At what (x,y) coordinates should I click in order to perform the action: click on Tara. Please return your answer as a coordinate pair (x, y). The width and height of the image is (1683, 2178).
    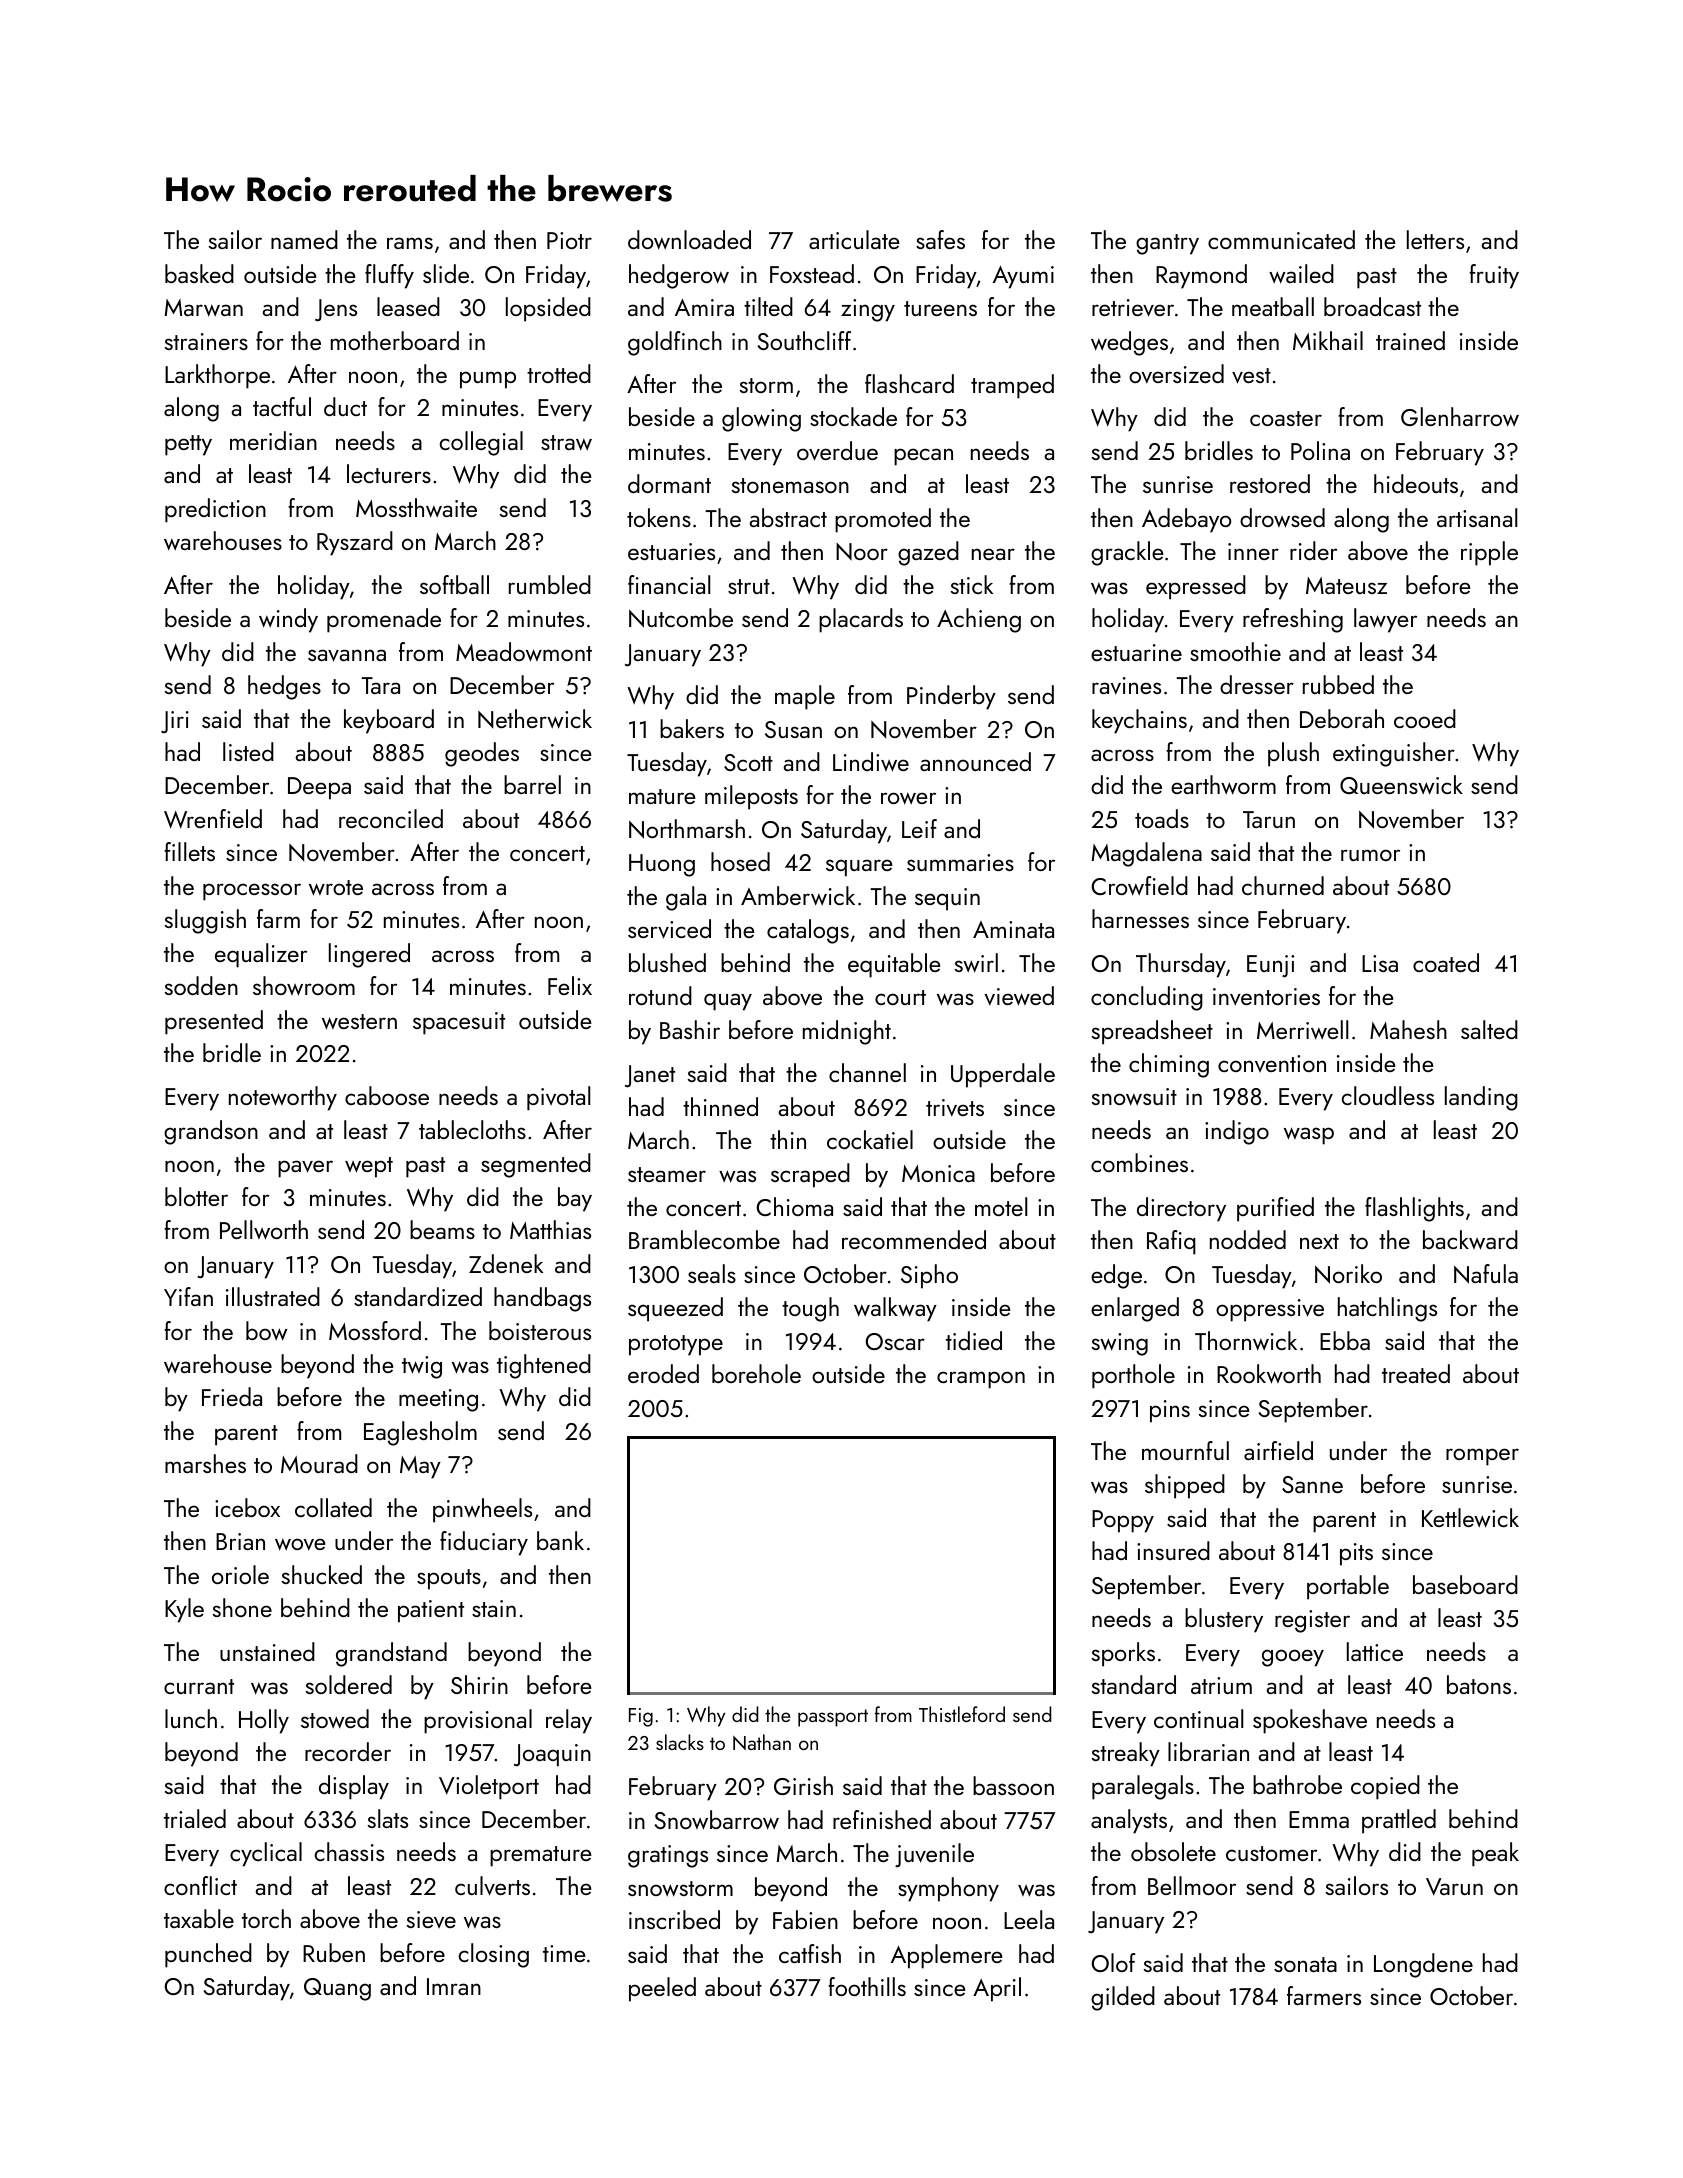
    Looking at the image, I should click on (380, 685).
